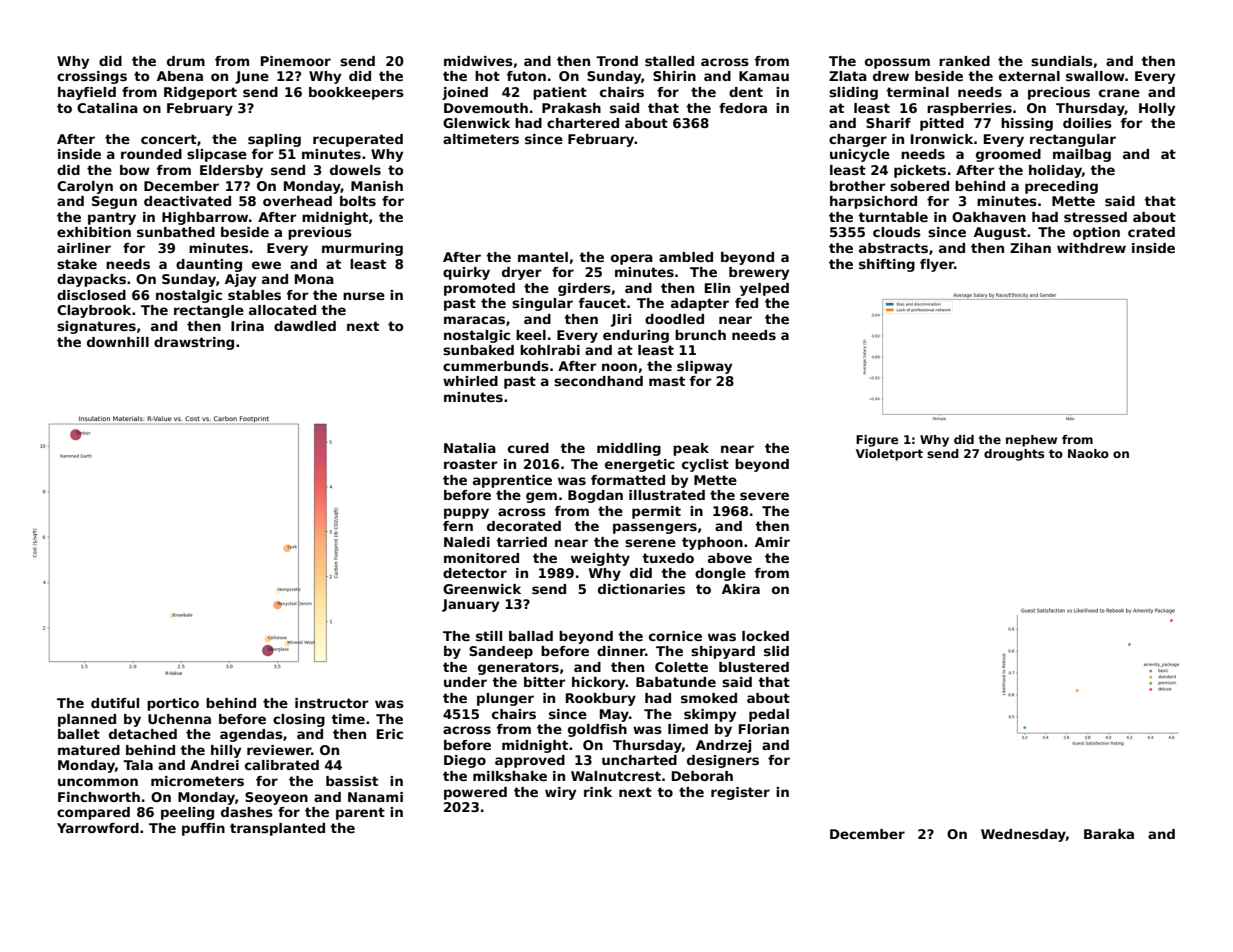 The height and width of the screenshot is (952, 1233). Describe the element at coordinates (358, 140) in the screenshot. I see `recuperated` at that location.
